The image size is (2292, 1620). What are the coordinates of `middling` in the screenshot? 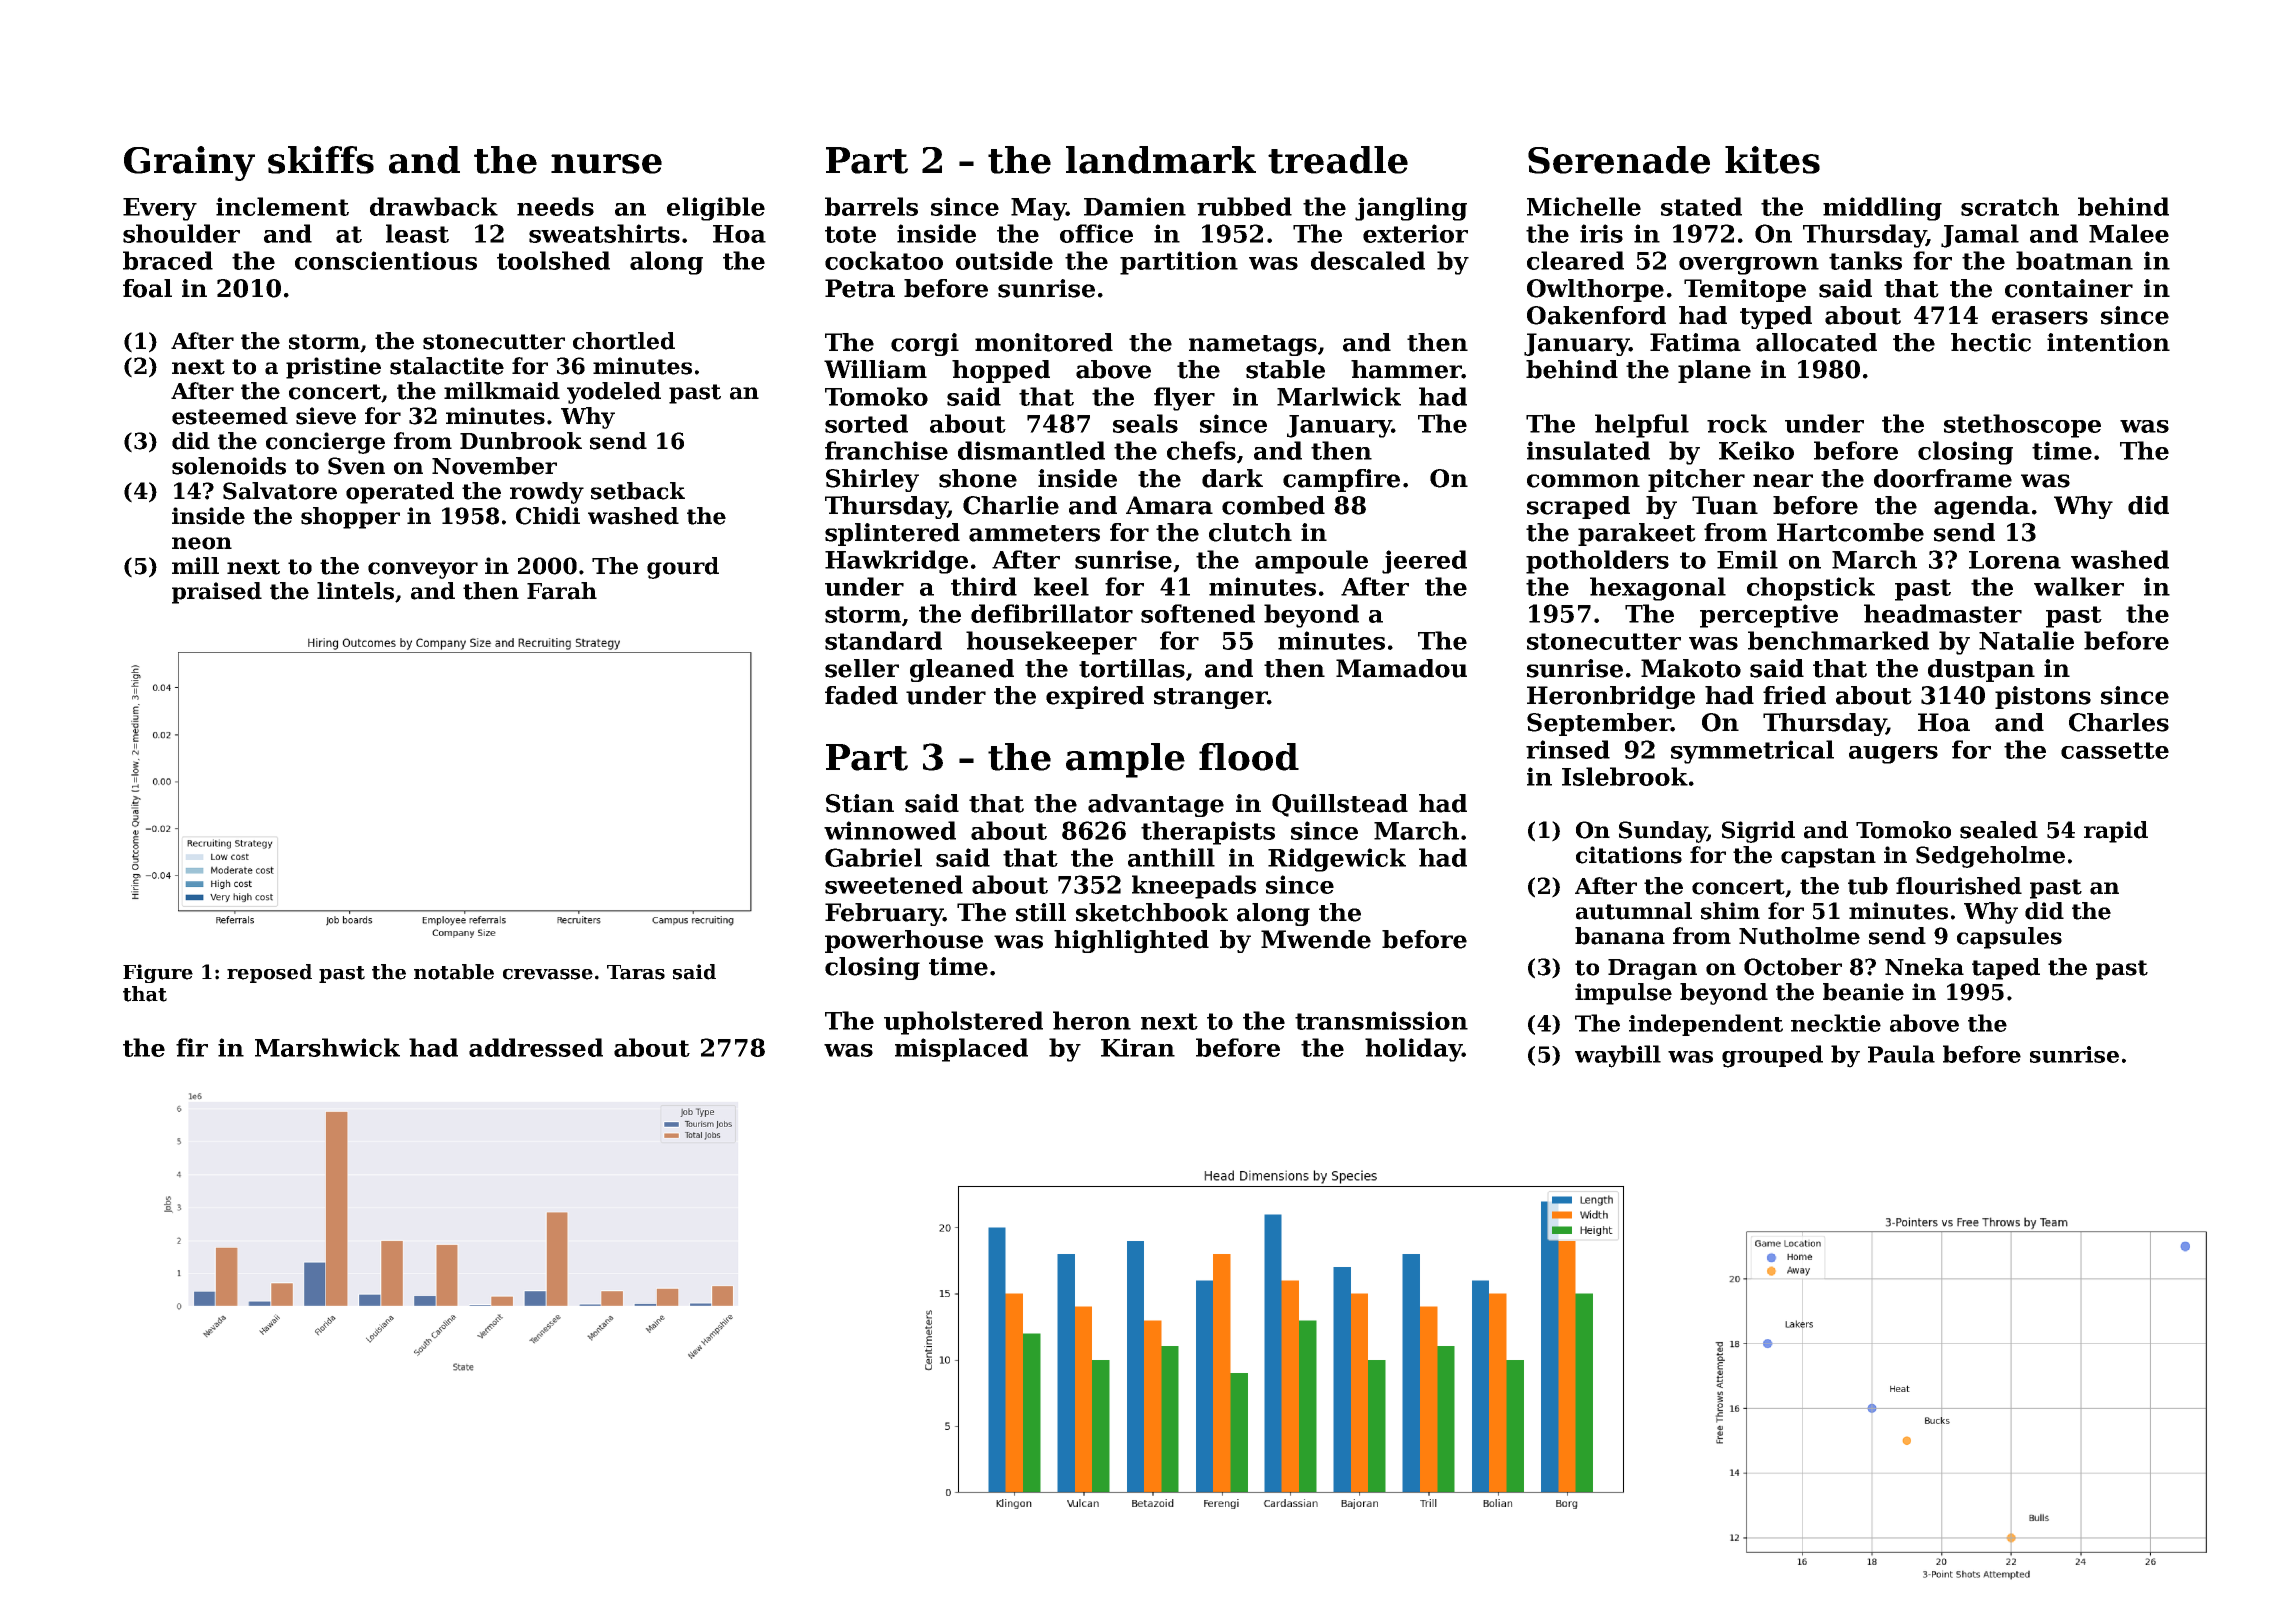 It's located at (1882, 209).
